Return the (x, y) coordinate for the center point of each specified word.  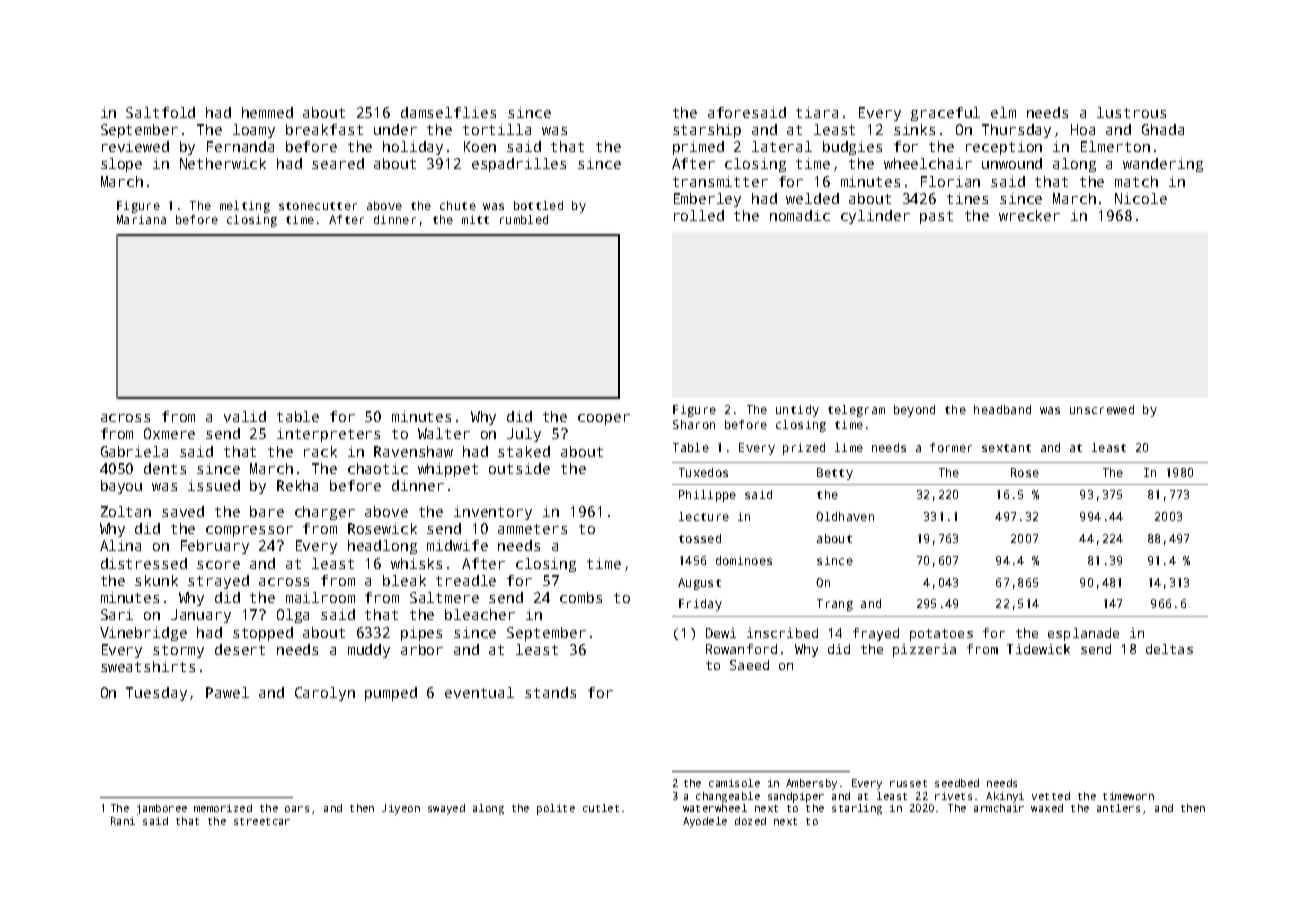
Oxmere (169, 433)
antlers (1118, 808)
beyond (914, 411)
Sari (117, 614)
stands (550, 692)
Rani (123, 821)
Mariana (141, 219)
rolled (699, 215)
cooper (604, 419)
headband (1002, 409)
